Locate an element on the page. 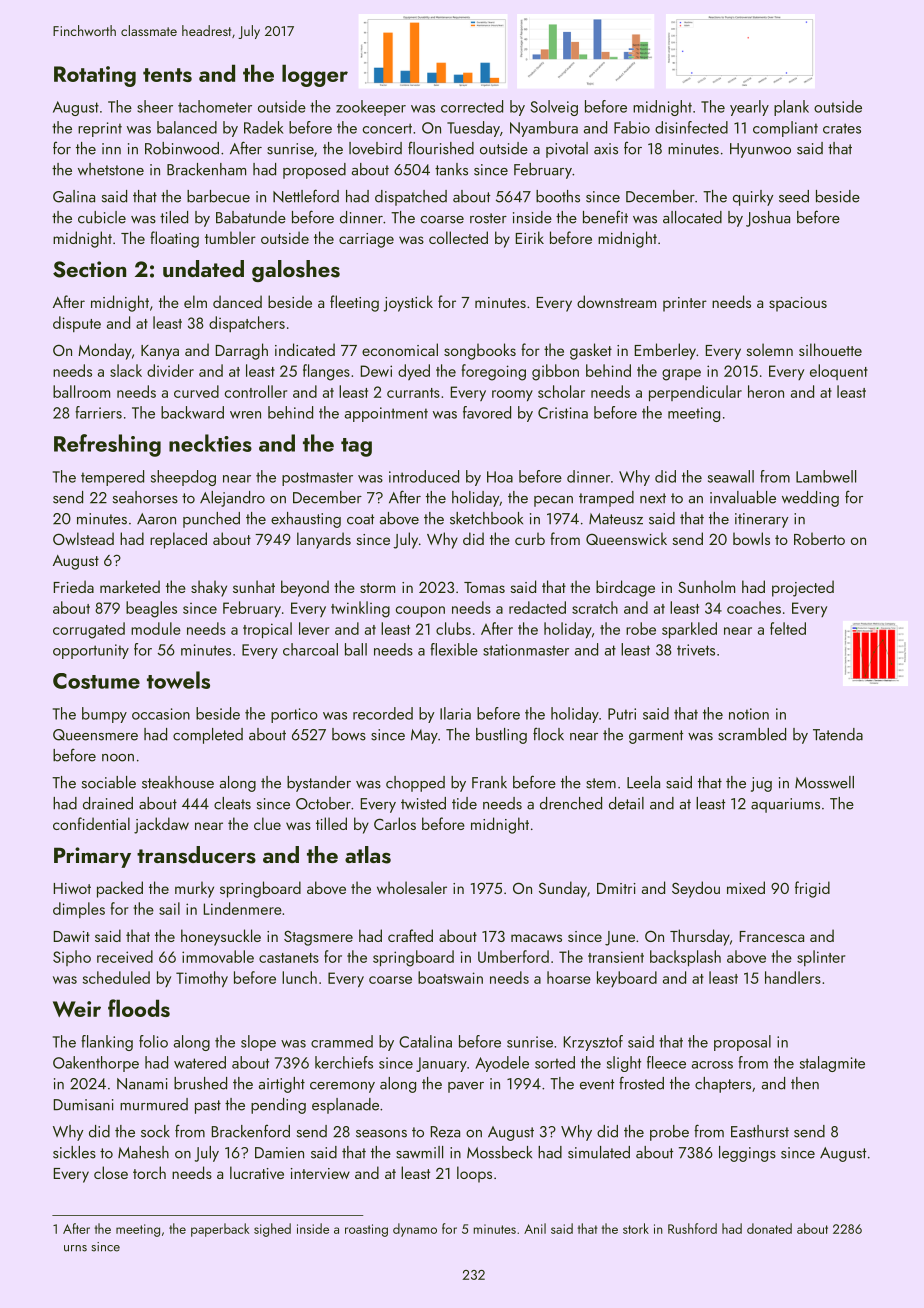 The height and width of the image is (1308, 924). twinkling is located at coordinates (360, 609).
